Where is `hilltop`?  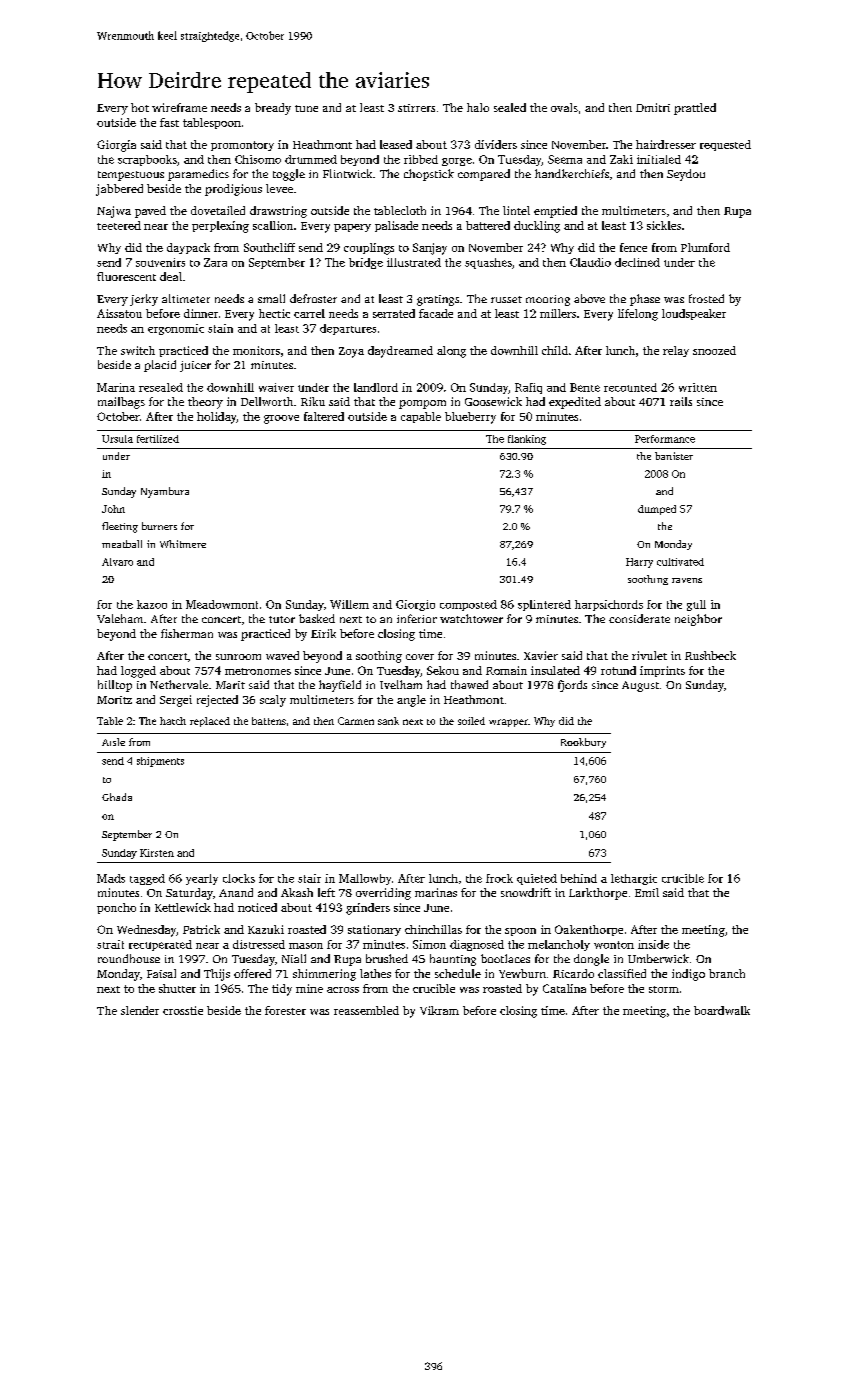
hilltop is located at coordinates (115, 686).
